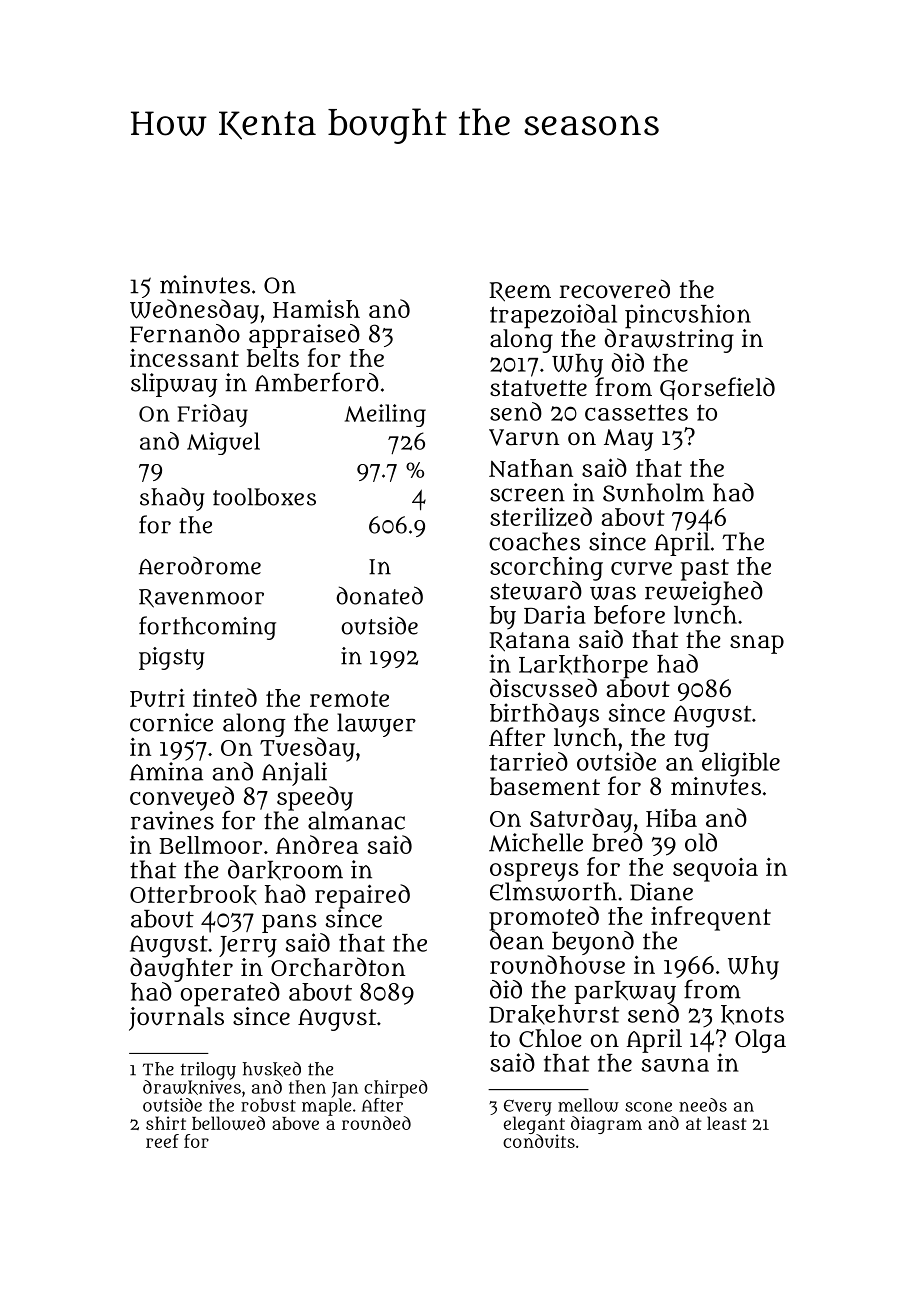  What do you see at coordinates (614, 288) in the screenshot?
I see `recovered` at bounding box center [614, 288].
